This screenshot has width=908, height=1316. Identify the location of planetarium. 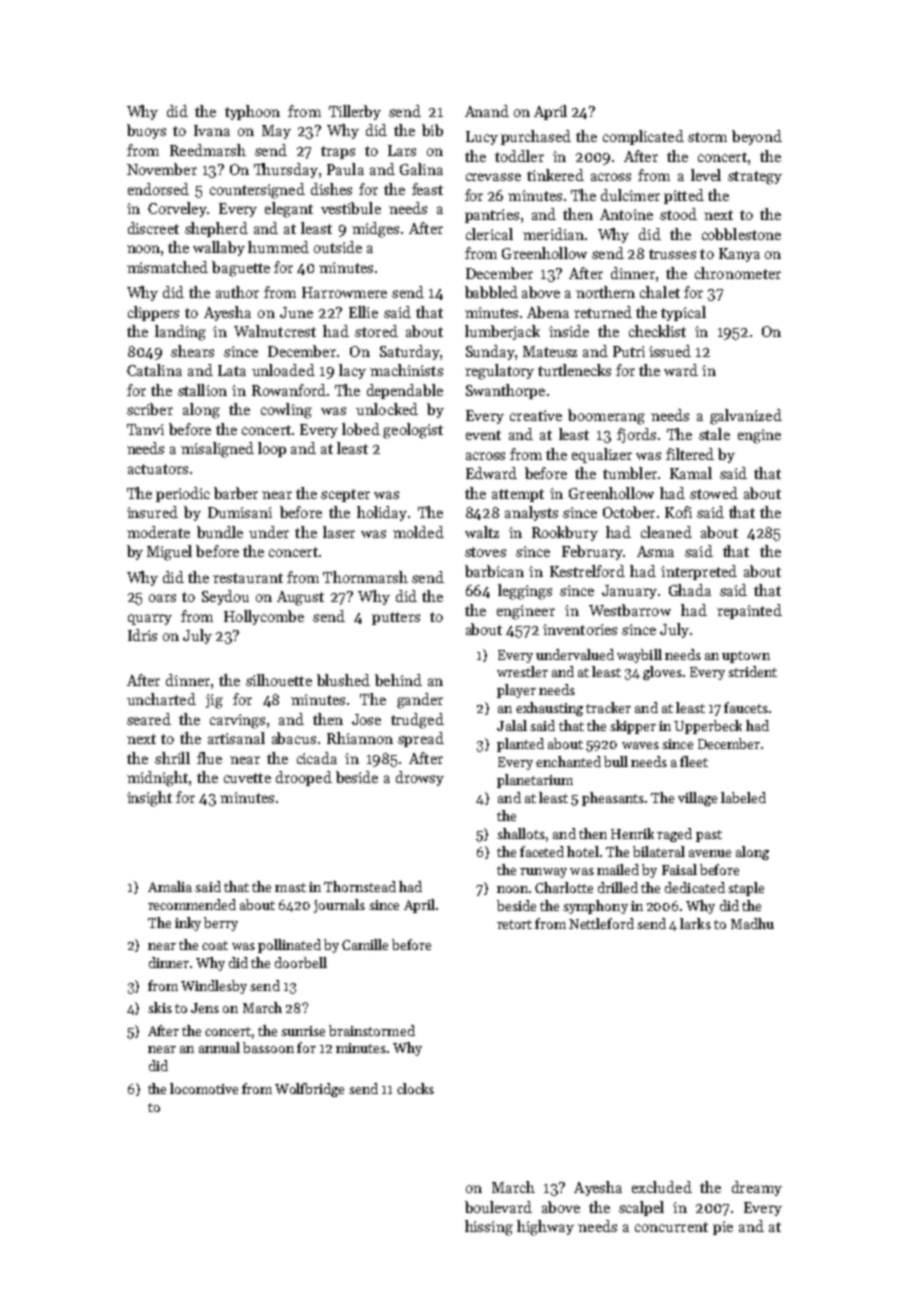
(535, 781).
